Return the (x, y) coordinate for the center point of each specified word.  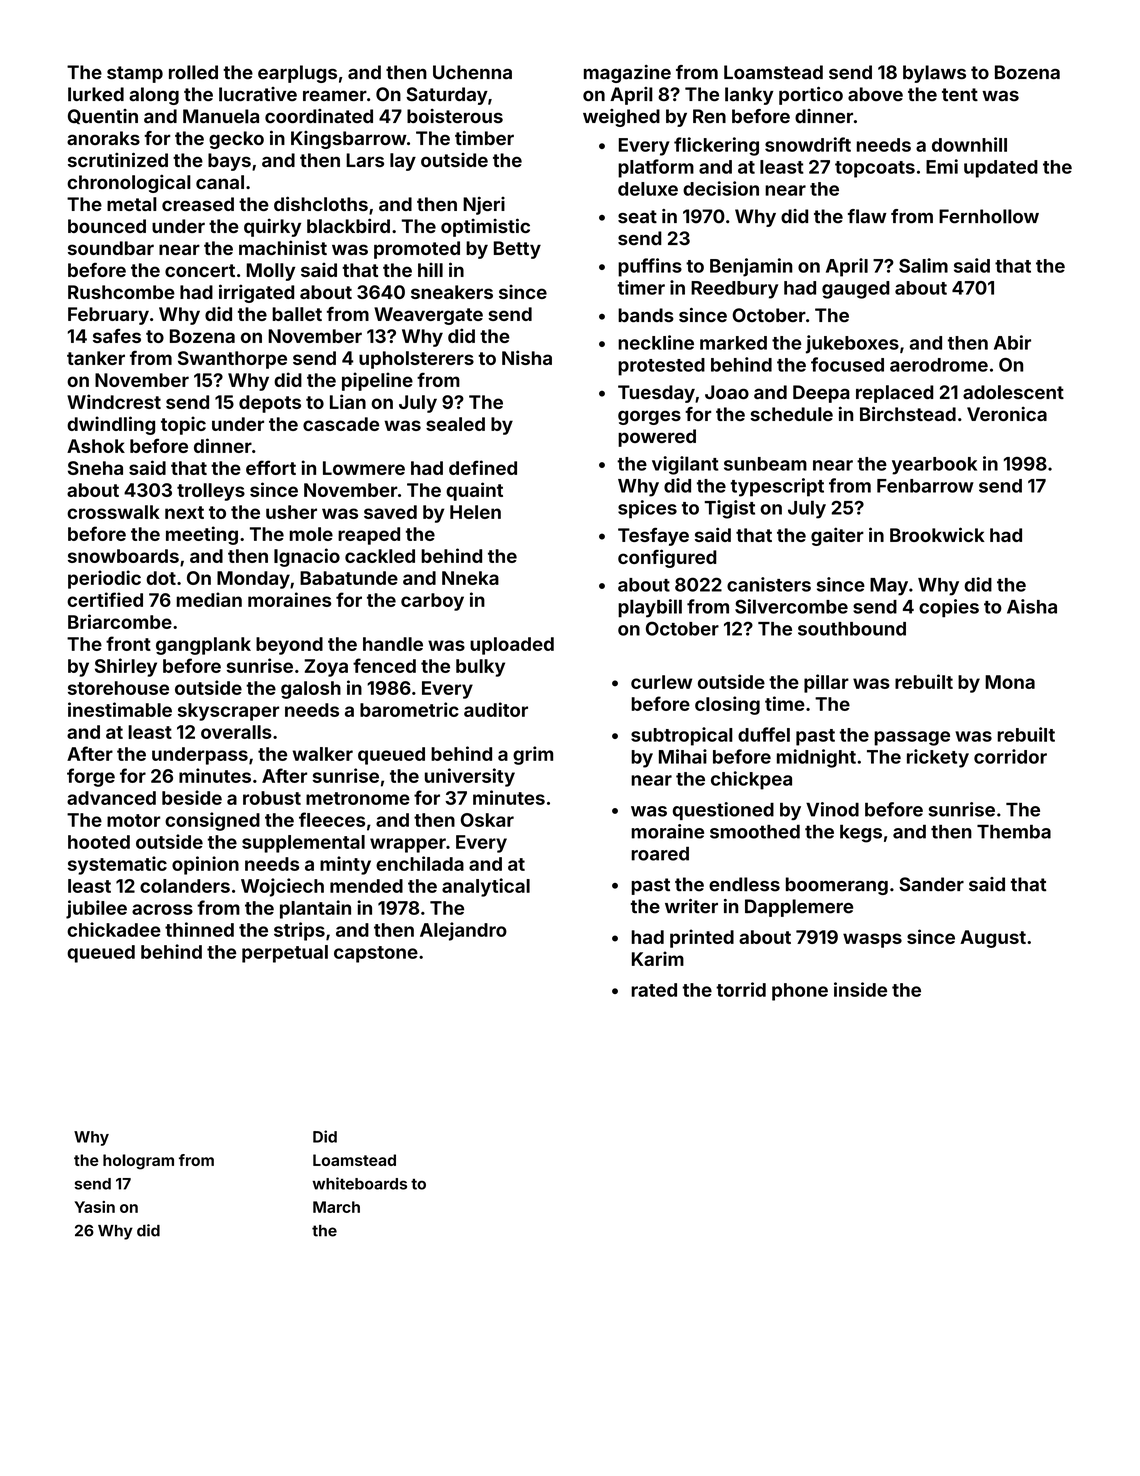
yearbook (934, 466)
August (993, 939)
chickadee (114, 929)
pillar (826, 683)
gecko (236, 140)
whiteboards (359, 1183)
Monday (253, 580)
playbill (650, 608)
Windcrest (114, 401)
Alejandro (463, 931)
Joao (727, 392)
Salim (923, 265)
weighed (621, 118)
